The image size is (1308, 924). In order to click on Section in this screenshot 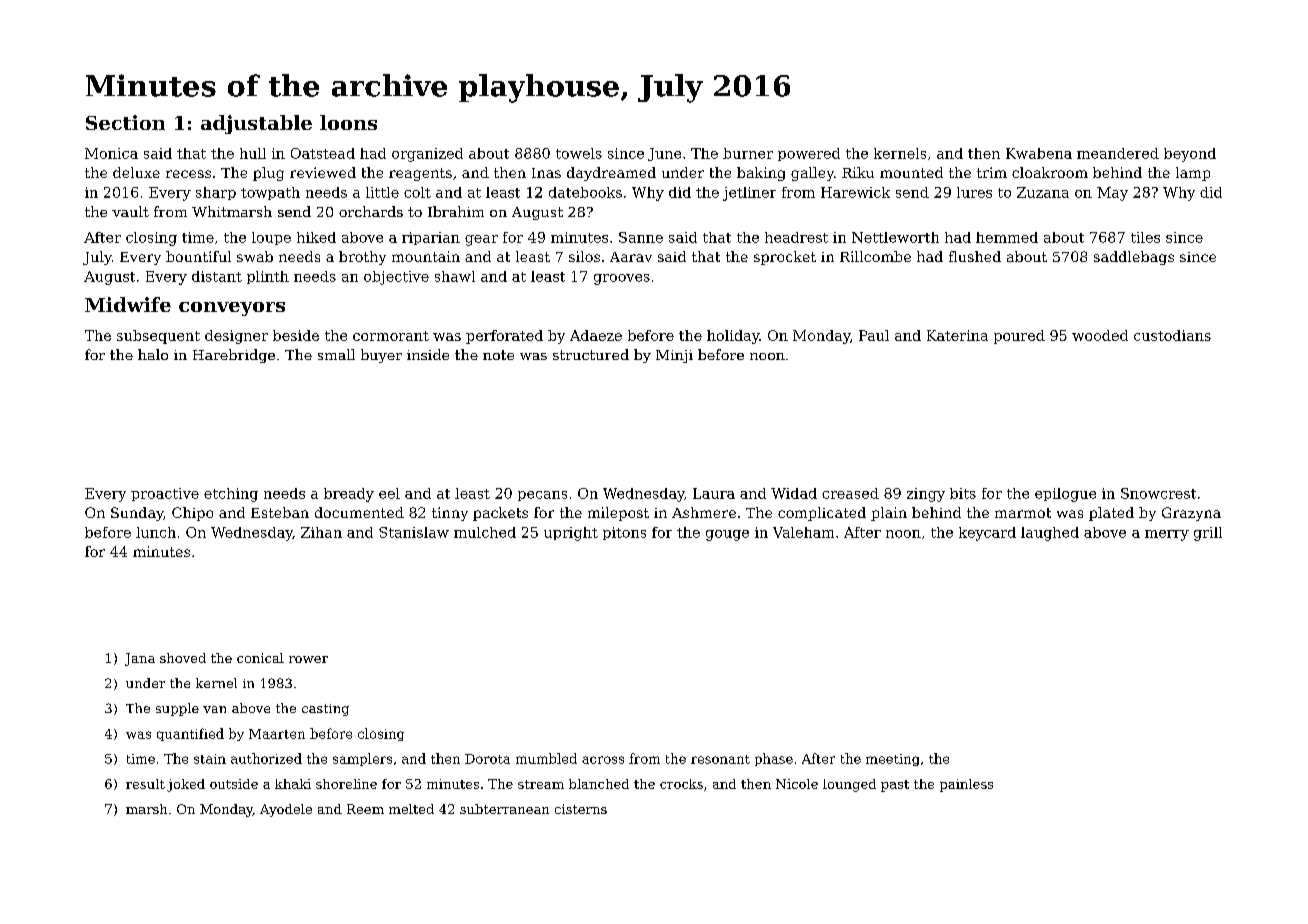, I will do `click(125, 122)`.
